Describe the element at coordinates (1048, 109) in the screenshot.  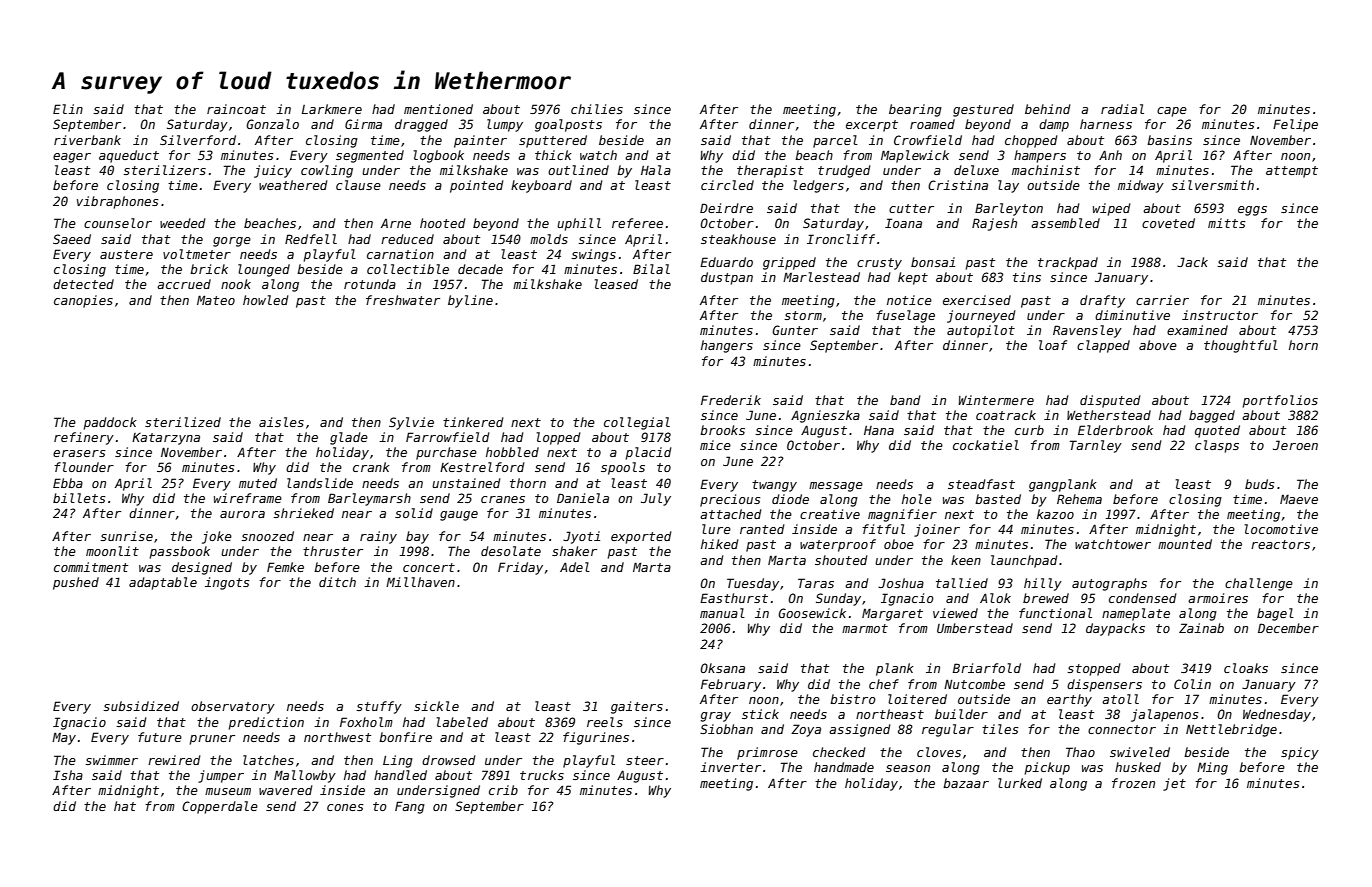
I see `behind` at that location.
